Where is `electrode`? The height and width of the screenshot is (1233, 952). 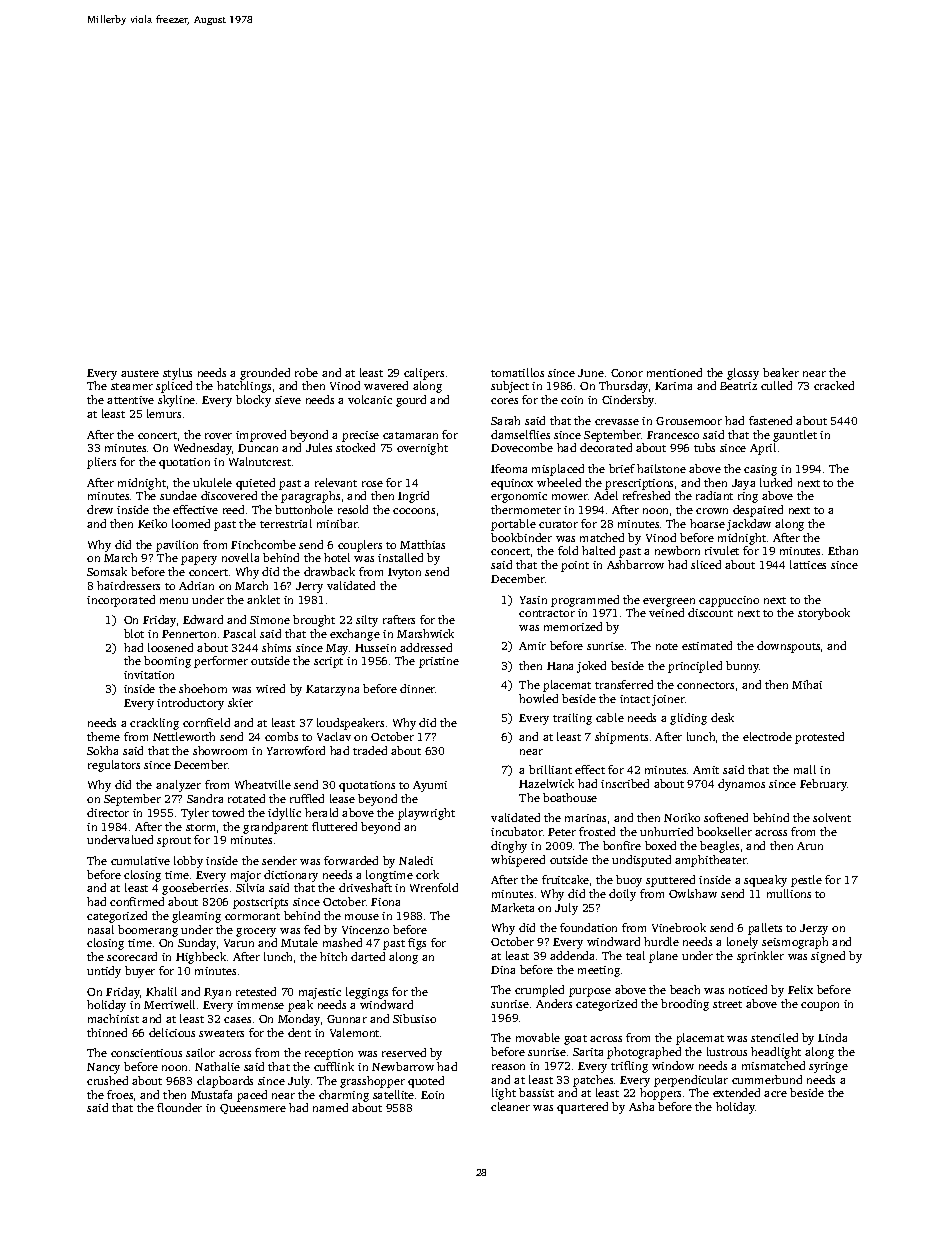 electrode is located at coordinates (767, 736).
